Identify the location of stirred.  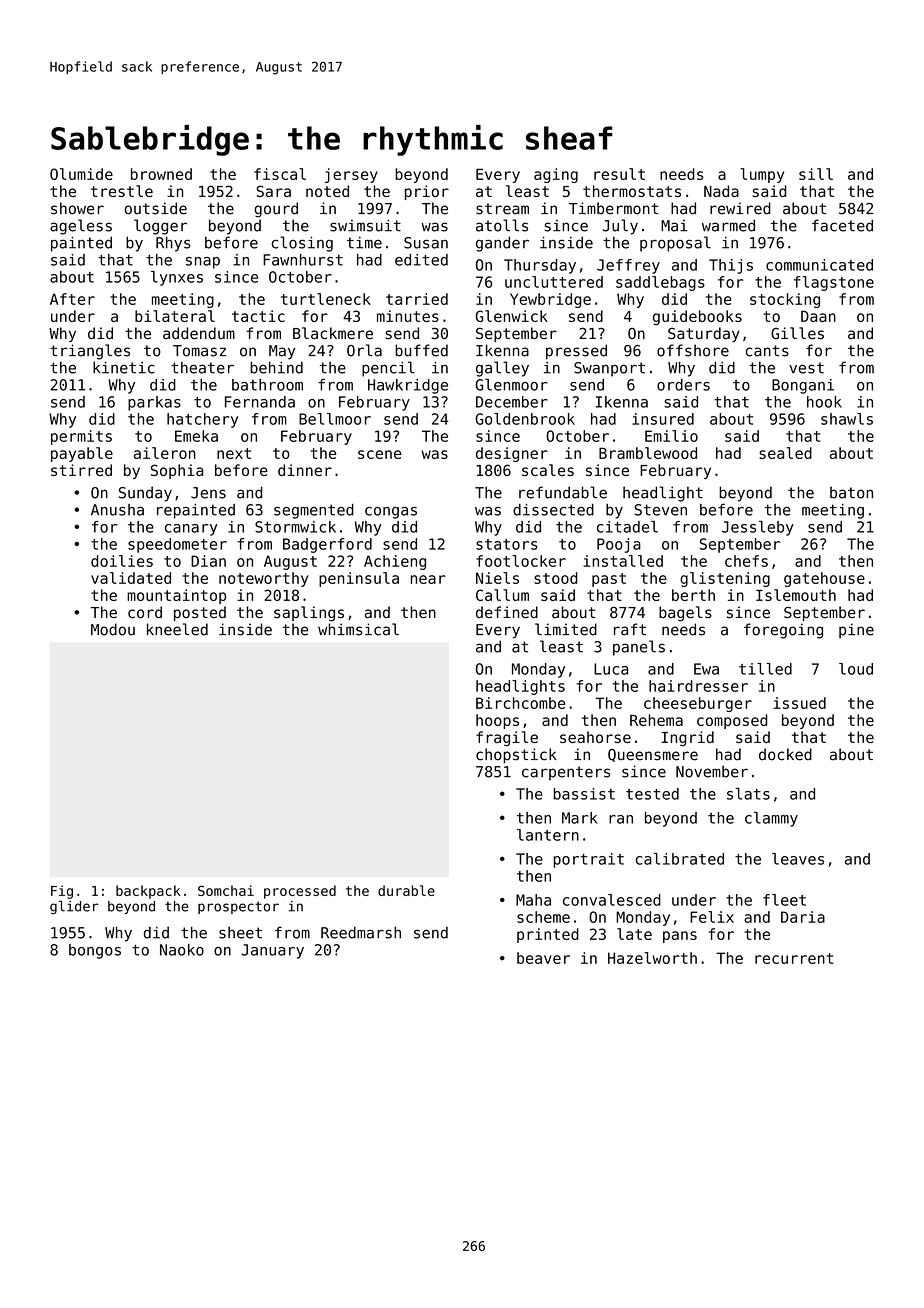
(81, 470).
